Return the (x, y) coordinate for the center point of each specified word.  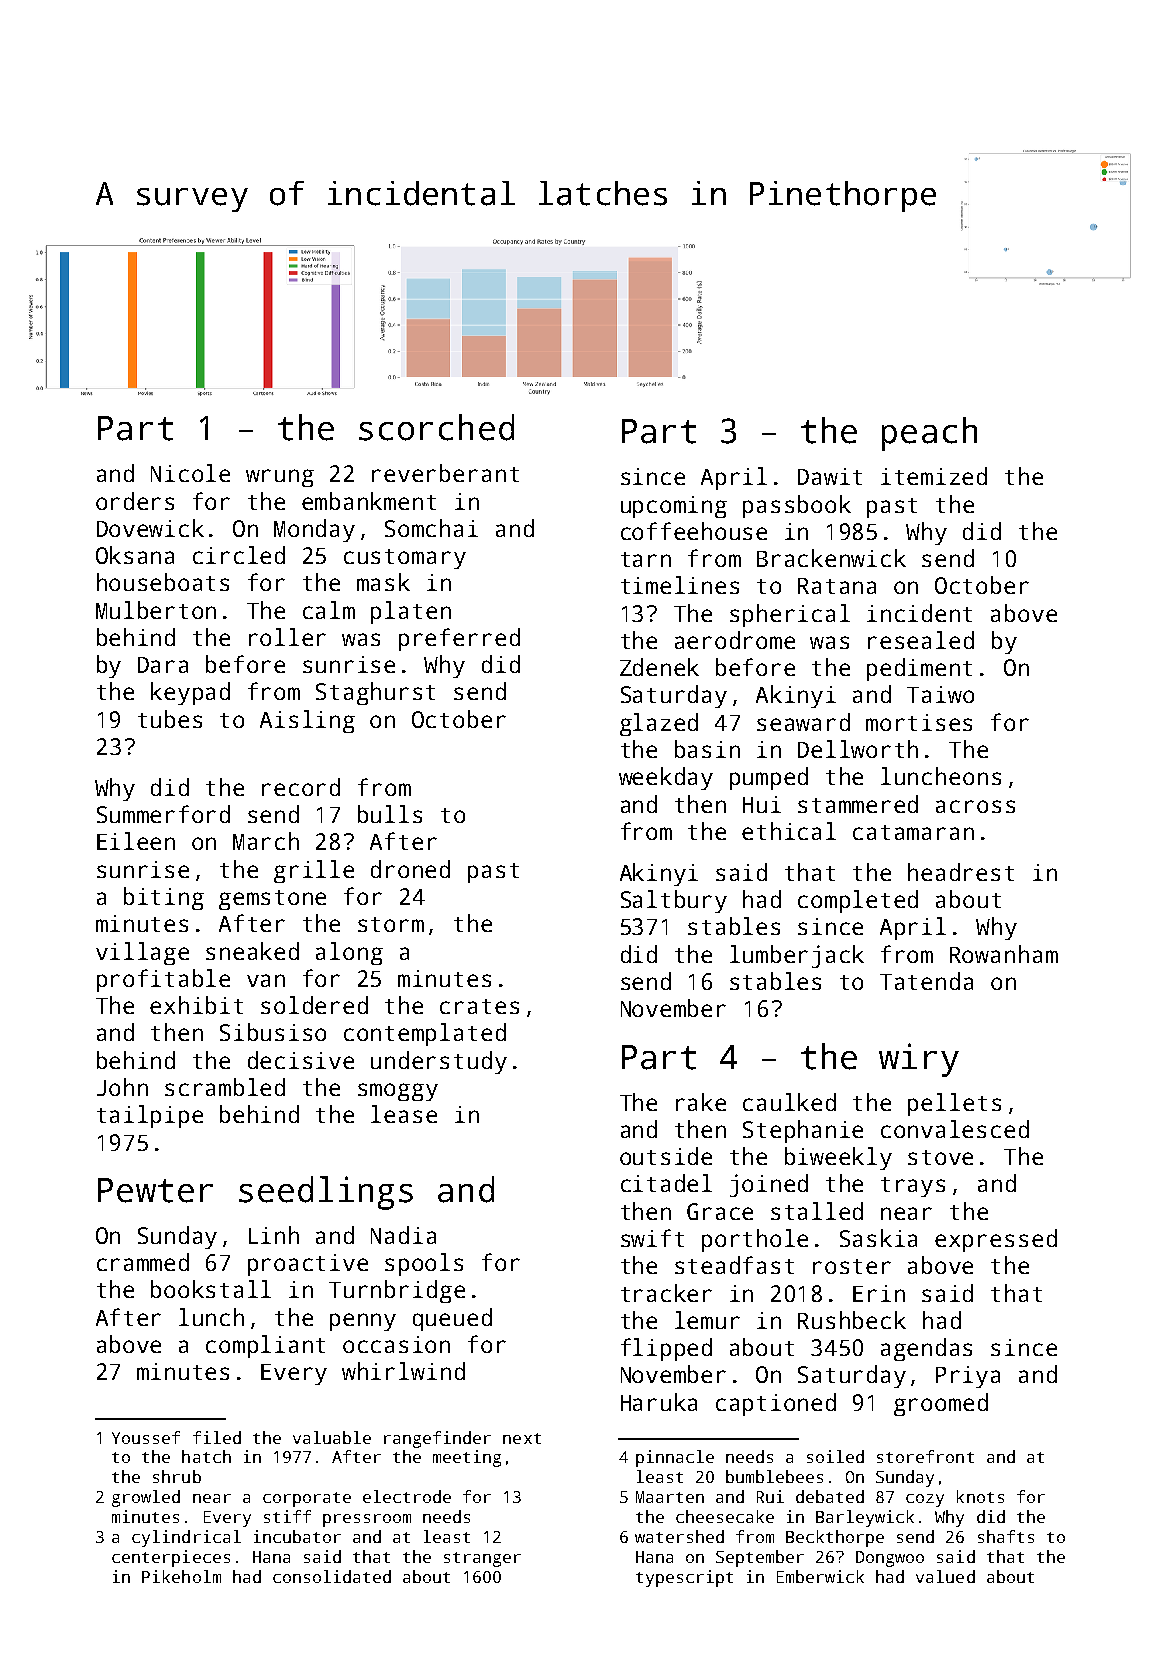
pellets (954, 1104)
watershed (679, 1536)
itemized (934, 476)
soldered (314, 1005)
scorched (436, 427)
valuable (332, 1437)
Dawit (830, 476)
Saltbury (674, 901)
